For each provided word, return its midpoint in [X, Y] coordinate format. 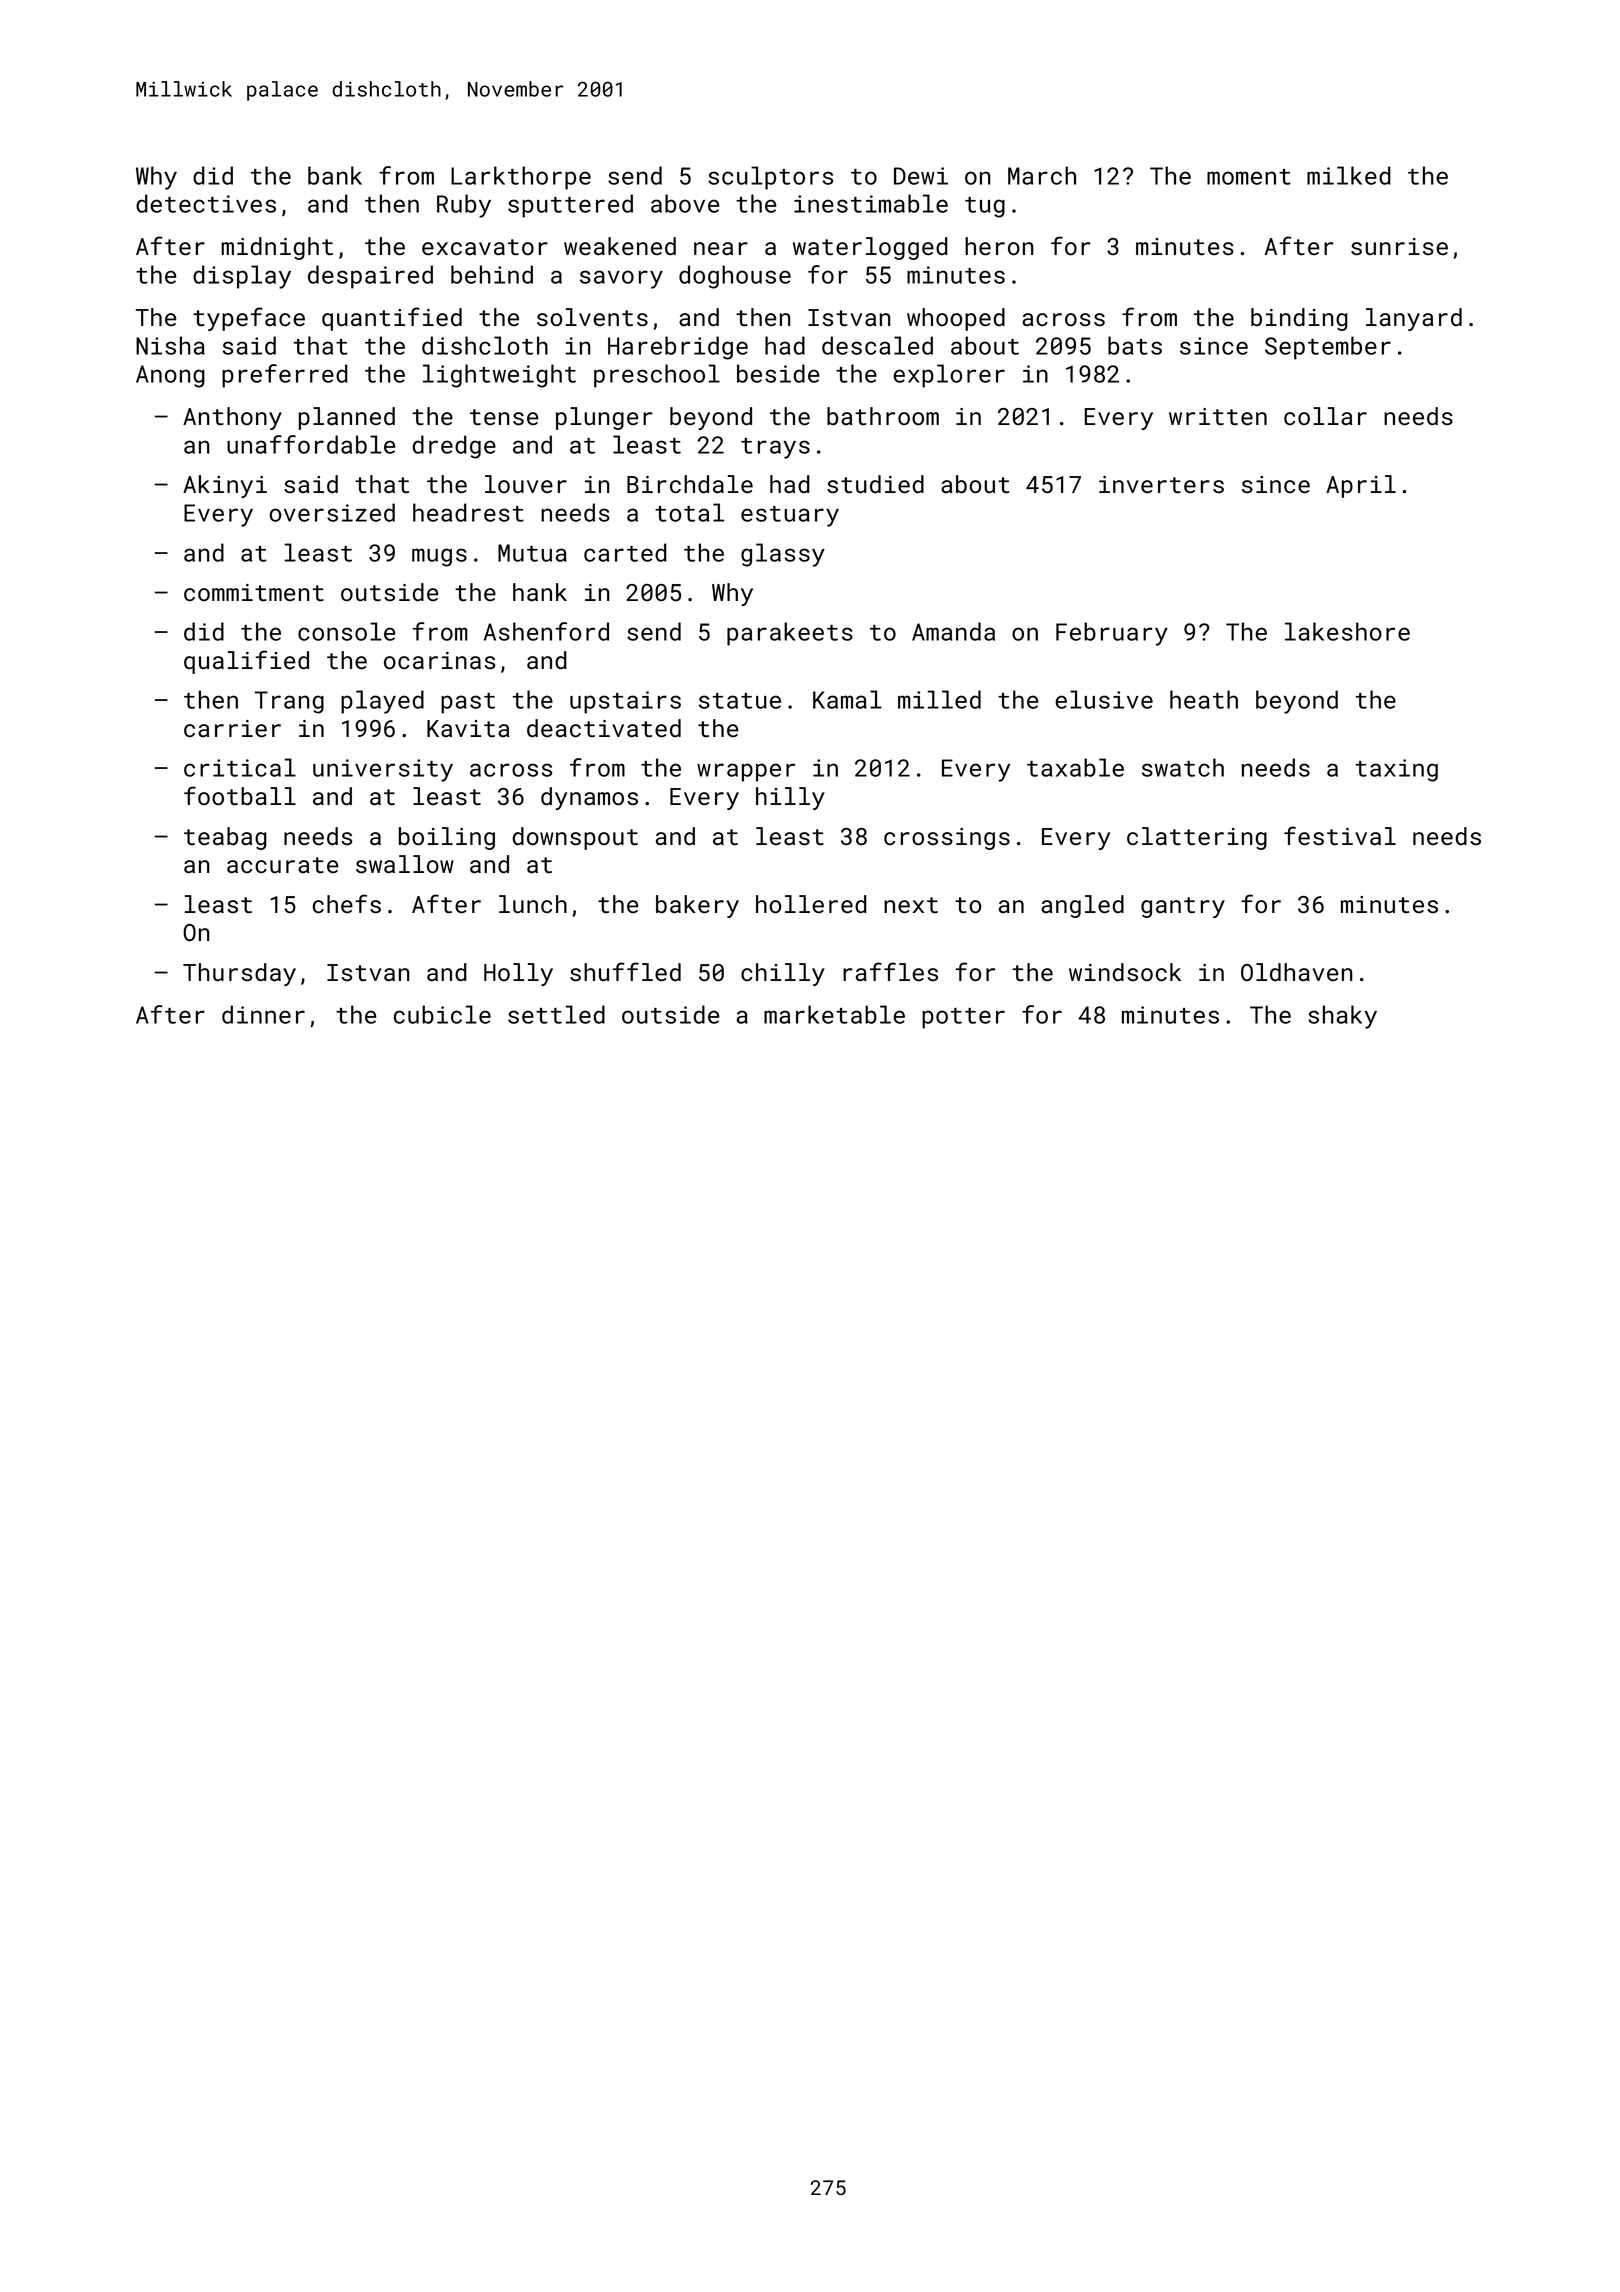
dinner [263, 1014]
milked [1349, 175]
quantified [392, 319]
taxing [1397, 770]
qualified [246, 662]
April [1361, 486]
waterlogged [870, 248]
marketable [834, 1014]
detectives [206, 203]
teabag [225, 838]
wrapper [746, 772]
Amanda [953, 631]
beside [778, 373]
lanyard [1414, 319]
